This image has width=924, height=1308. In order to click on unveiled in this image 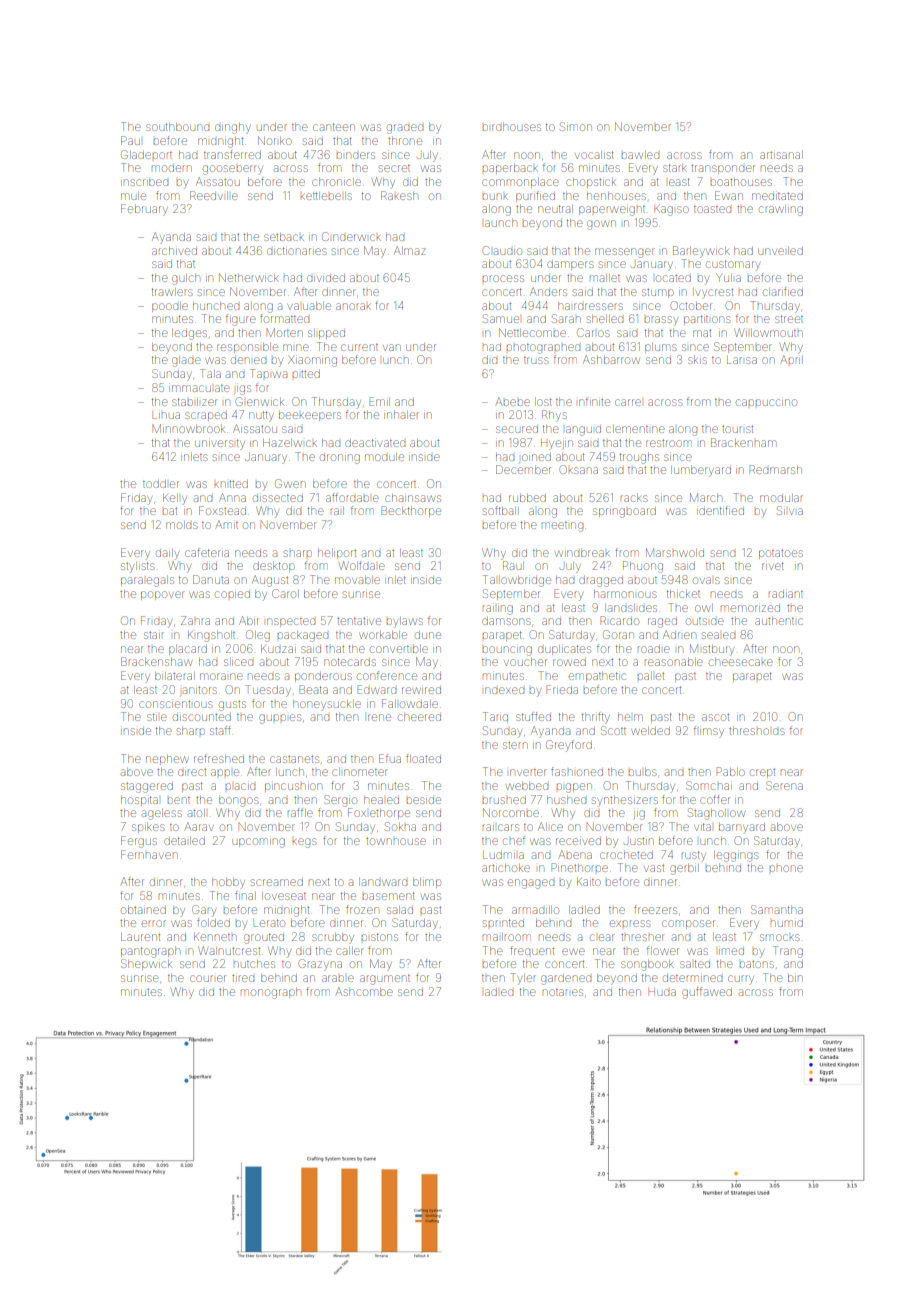, I will do `click(780, 251)`.
